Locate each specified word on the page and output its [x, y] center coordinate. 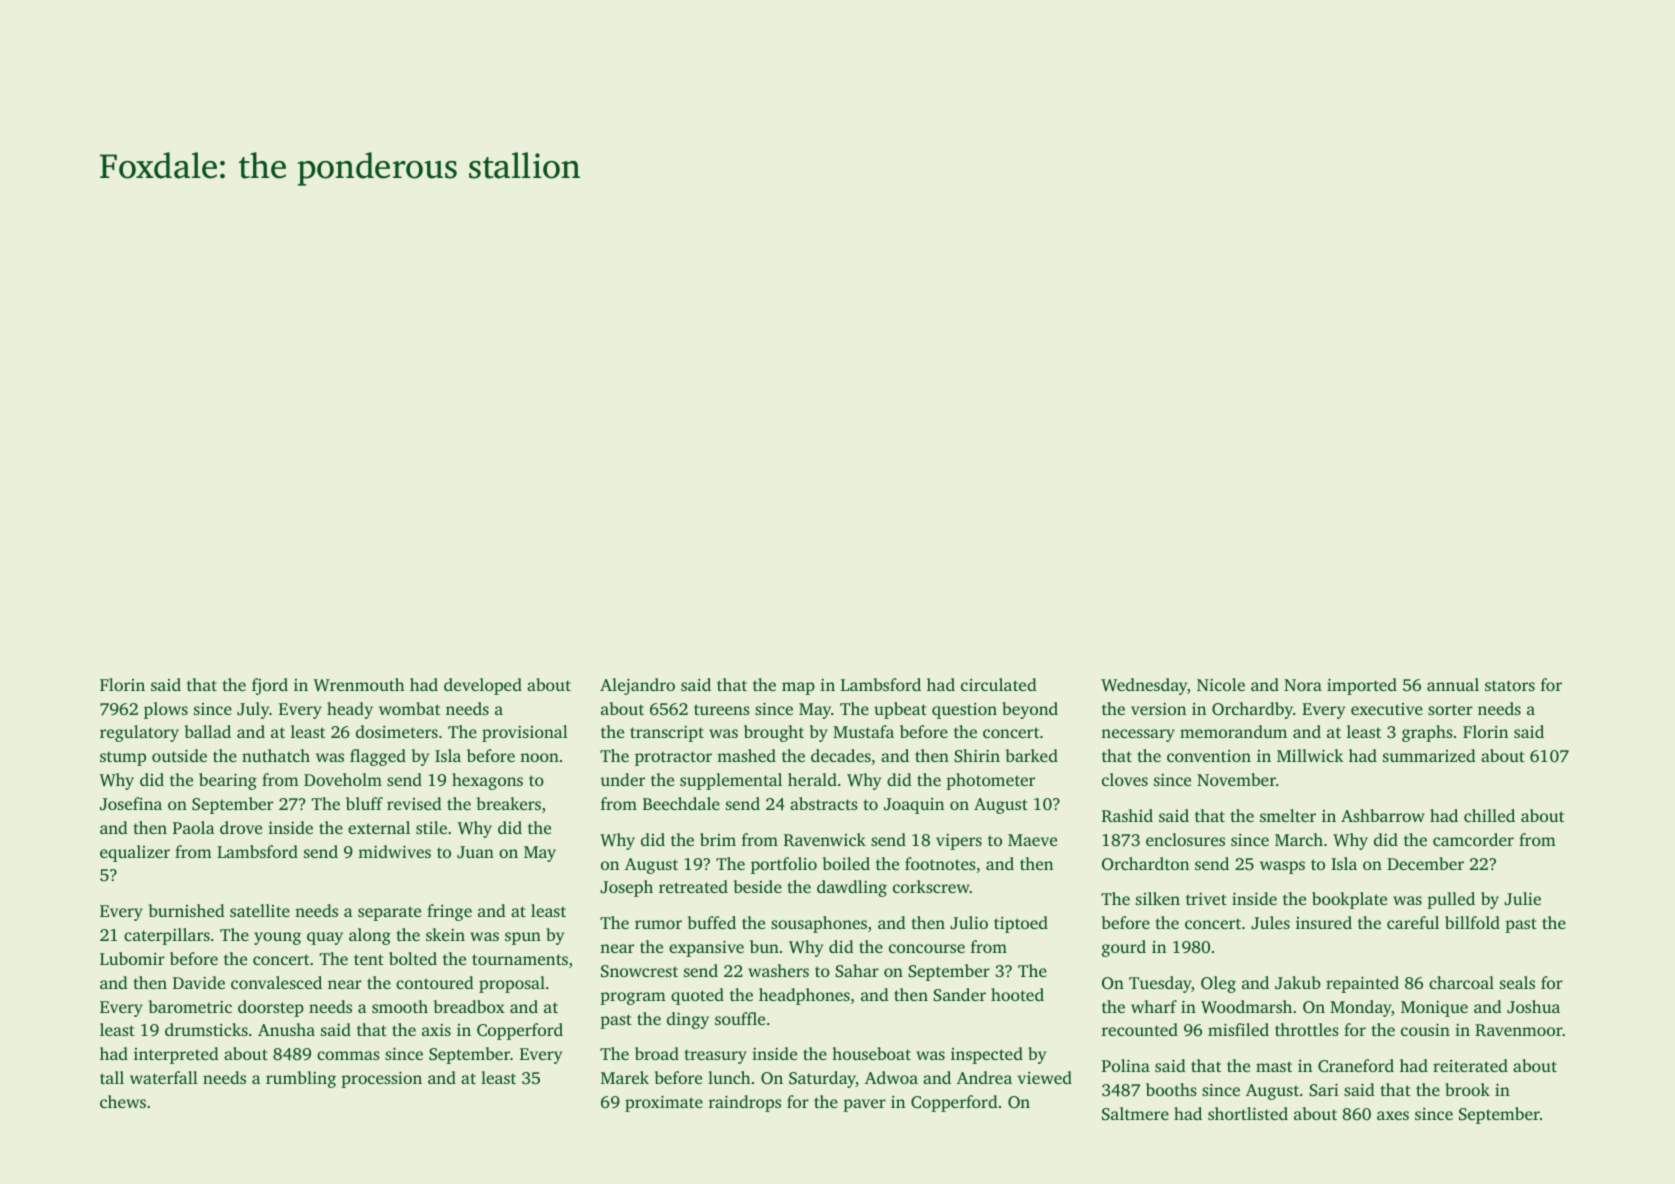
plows [166, 710]
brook [1467, 1089]
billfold [1472, 922]
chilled [1489, 815]
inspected [987, 1055]
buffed [712, 922]
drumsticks [206, 1029]
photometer [990, 781]
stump [123, 759]
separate [389, 913]
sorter [1450, 710]
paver [864, 1105]
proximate [664, 1103]
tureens [722, 709]
